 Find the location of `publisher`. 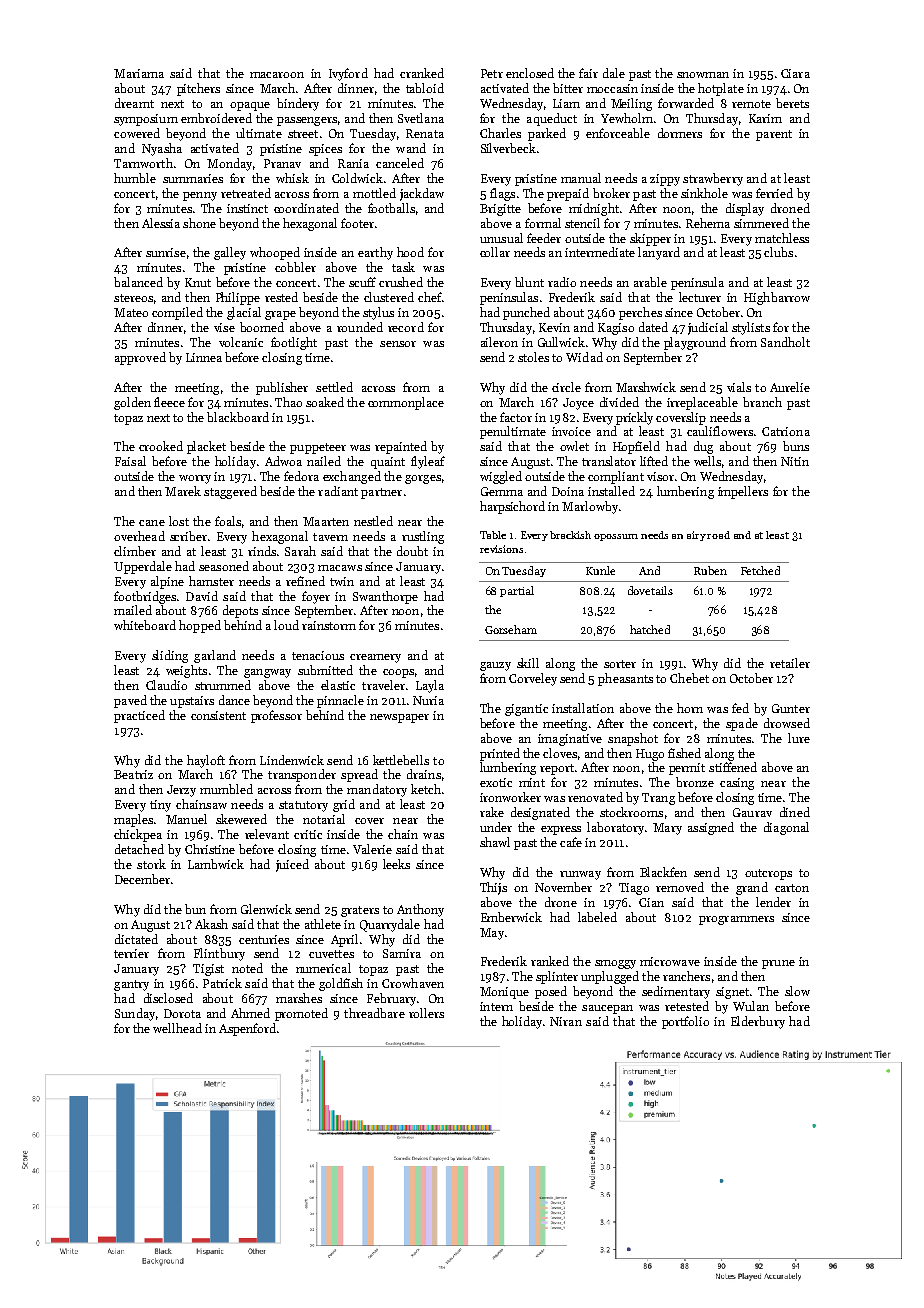

publisher is located at coordinates (282, 388).
